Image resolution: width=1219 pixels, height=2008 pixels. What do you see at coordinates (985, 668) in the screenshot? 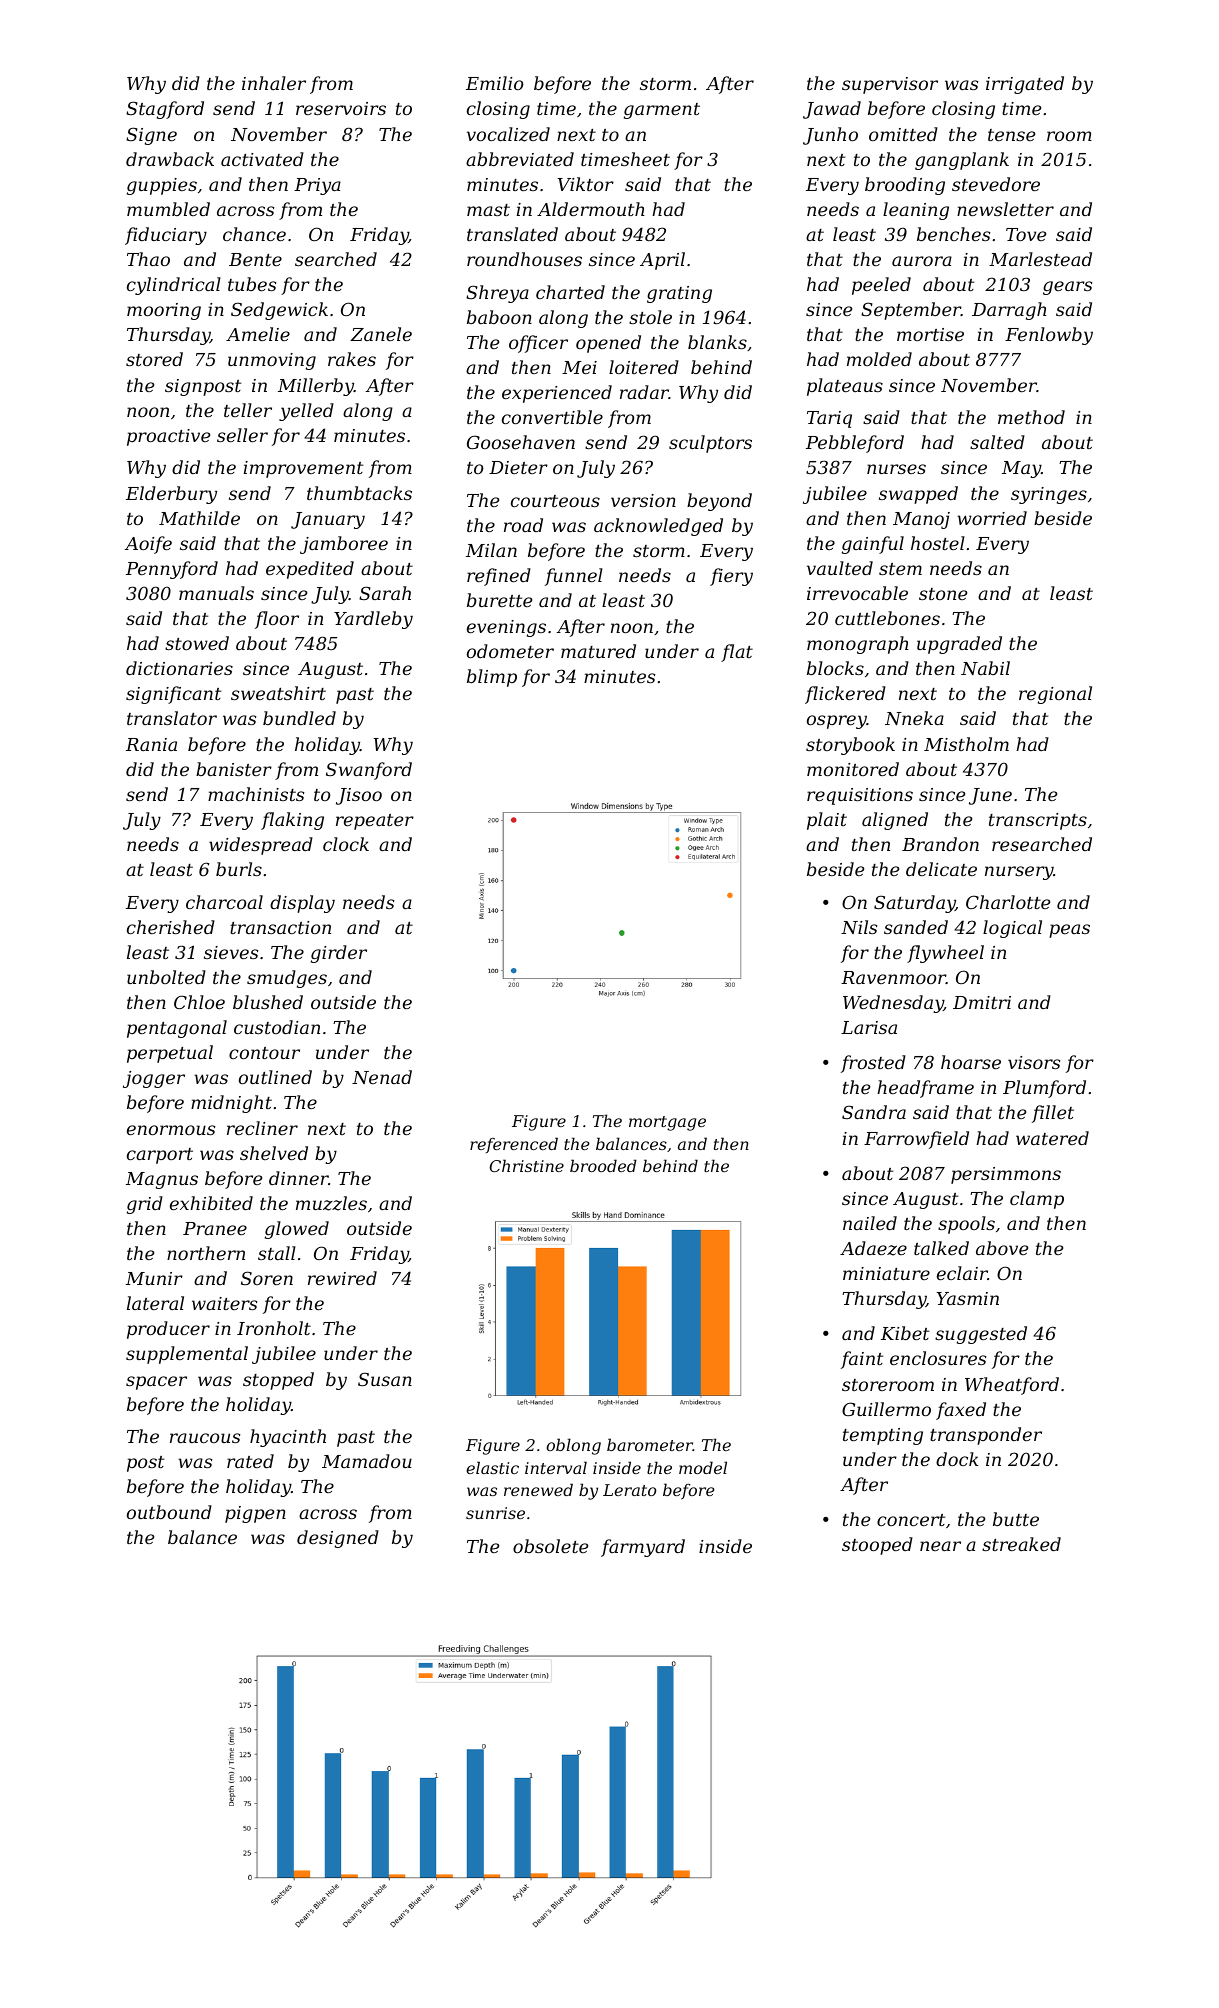
I see `Nabil` at bounding box center [985, 668].
